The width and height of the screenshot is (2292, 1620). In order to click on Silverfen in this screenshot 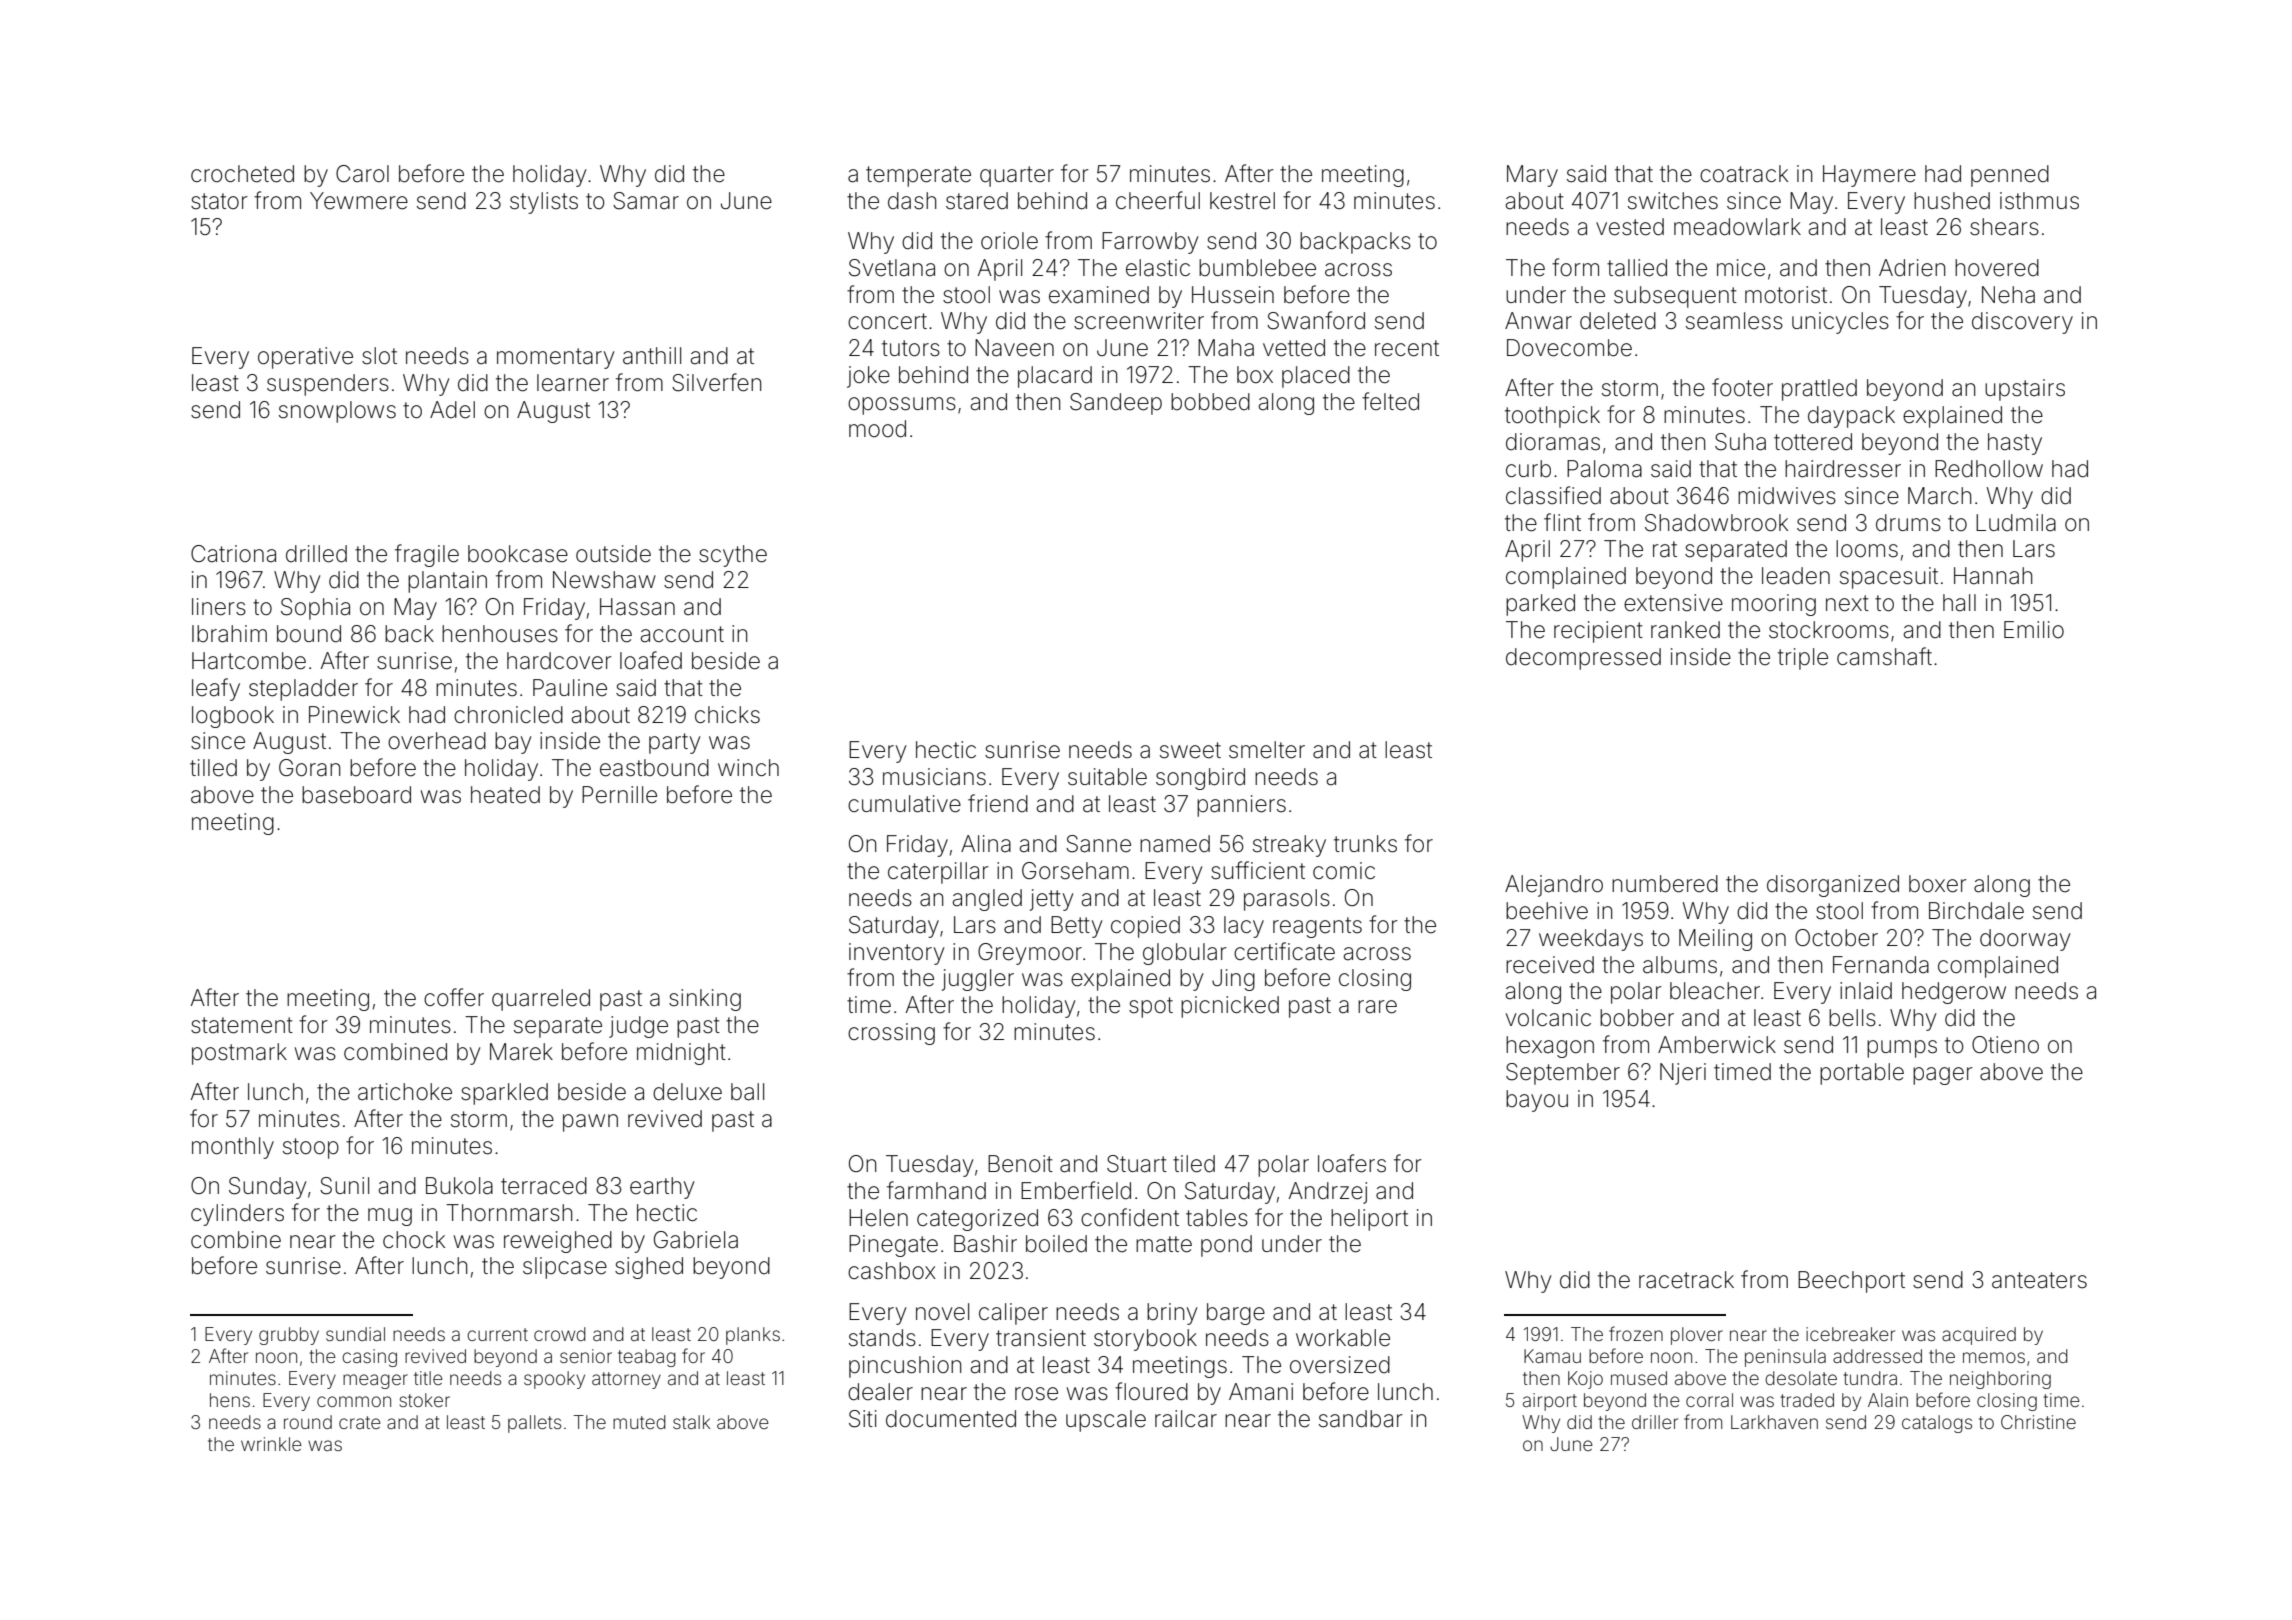, I will do `click(717, 382)`.
